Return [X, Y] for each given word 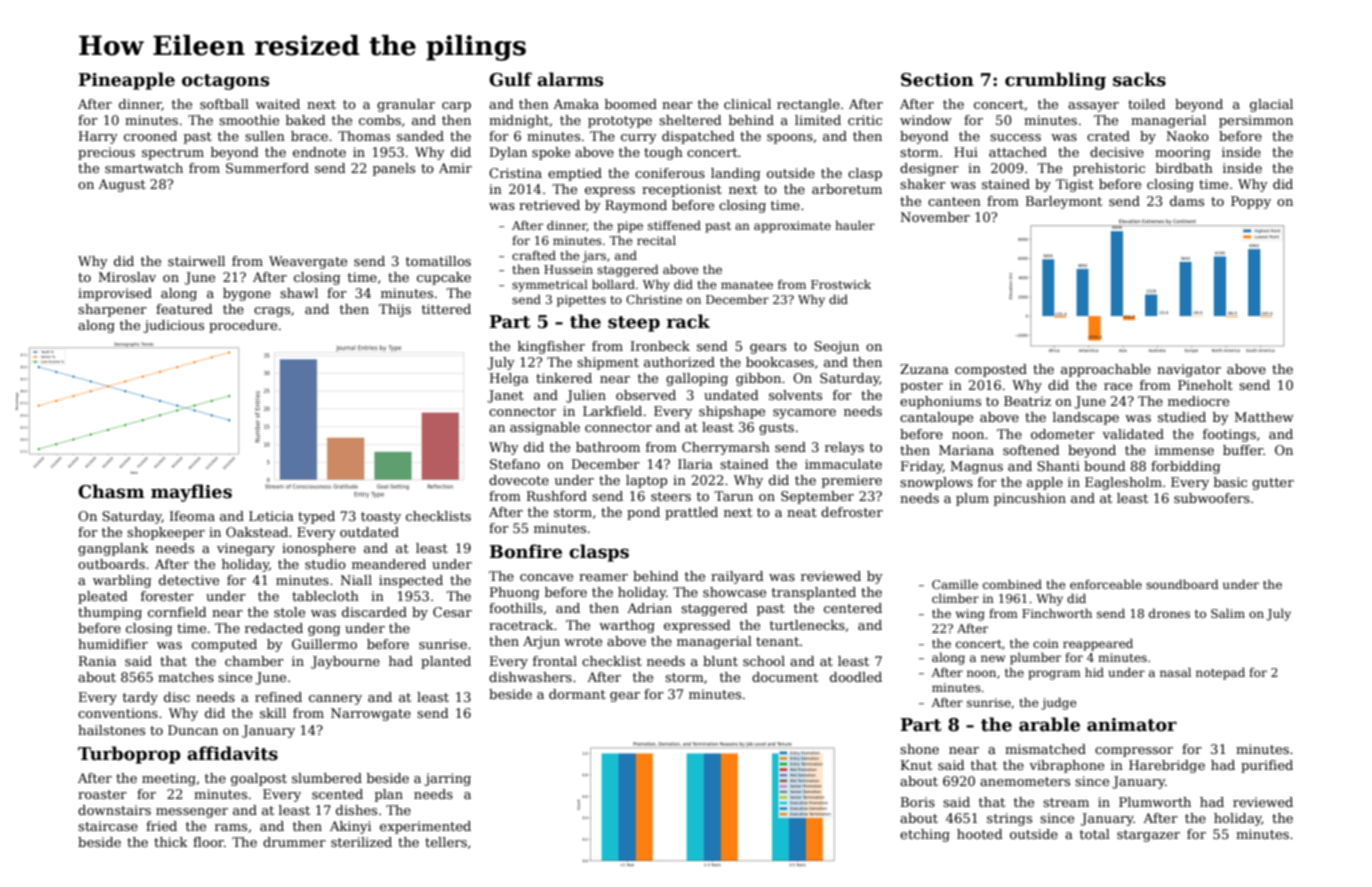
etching [925, 835]
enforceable [1106, 584]
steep [634, 324]
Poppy [1251, 202]
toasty [381, 518]
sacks [1139, 79]
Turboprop [129, 755]
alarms [570, 79]
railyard [737, 577]
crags [272, 312]
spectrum [173, 154]
